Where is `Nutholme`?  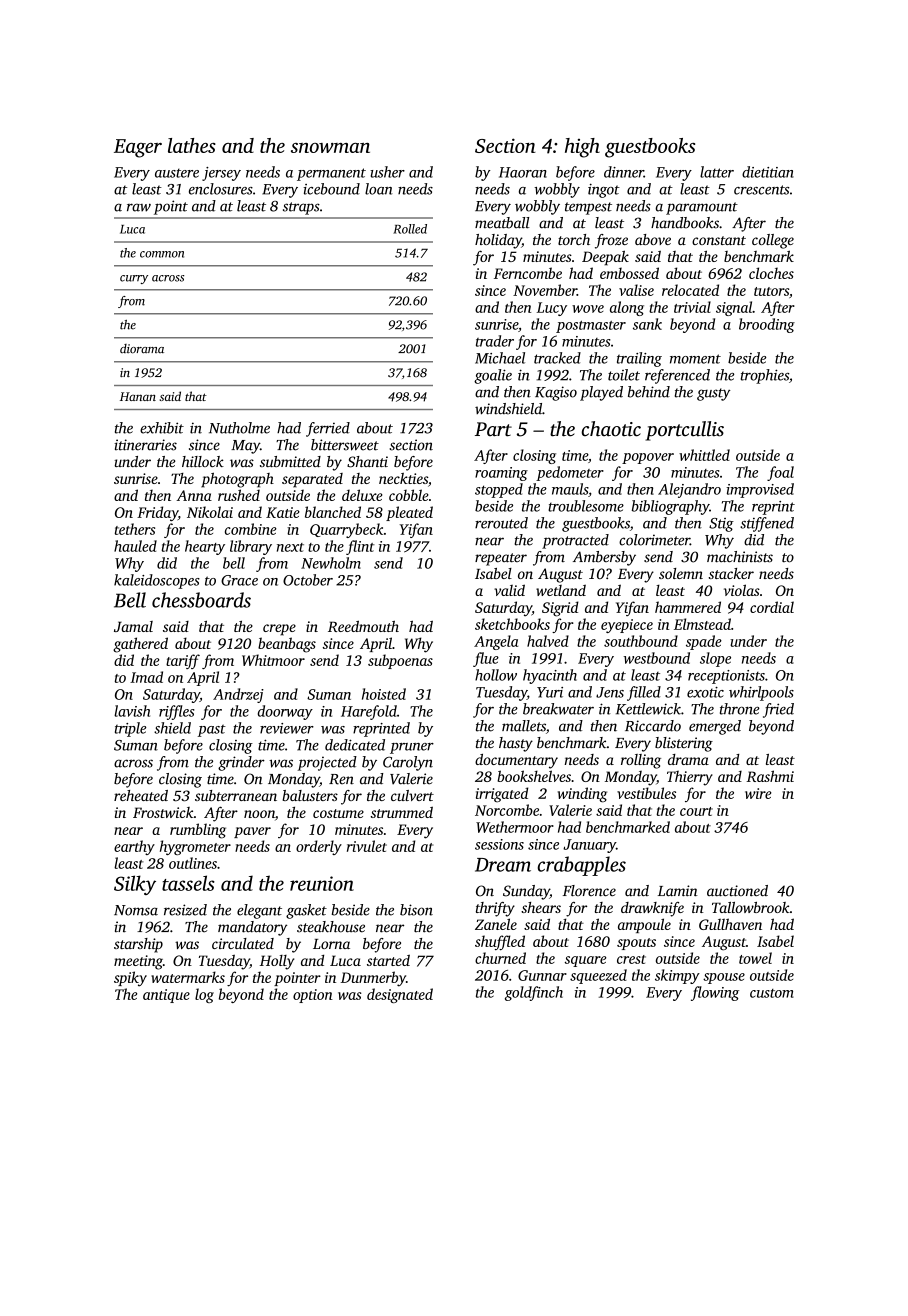 Nutholme is located at coordinates (239, 428).
